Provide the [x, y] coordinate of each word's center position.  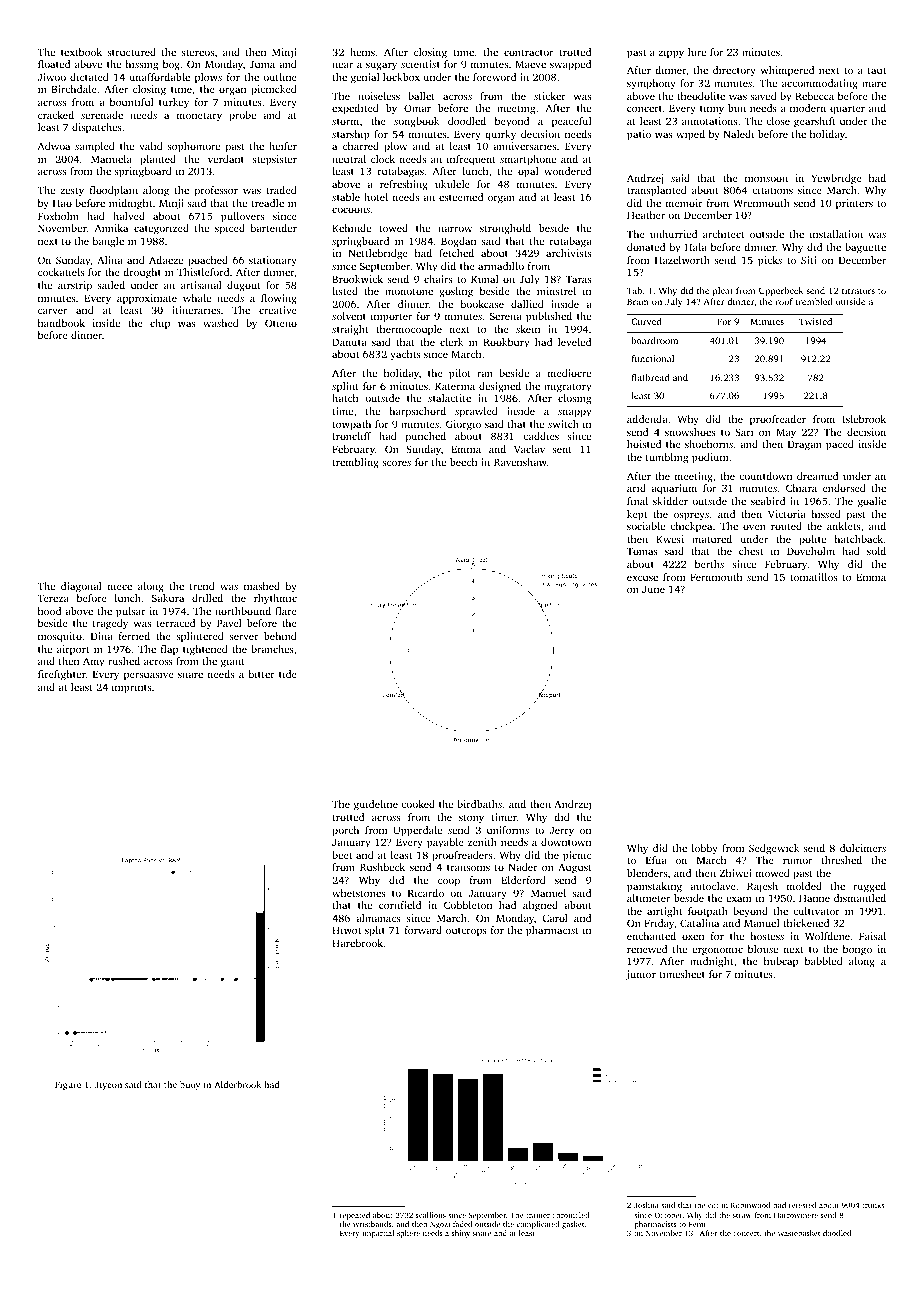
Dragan [805, 445]
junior [641, 975]
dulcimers [863, 848]
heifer [283, 146]
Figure [68, 1085]
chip [160, 324]
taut [877, 70]
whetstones [358, 893]
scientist [420, 64]
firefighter [62, 675]
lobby [705, 849]
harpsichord [417, 412]
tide [288, 674]
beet [342, 855]
